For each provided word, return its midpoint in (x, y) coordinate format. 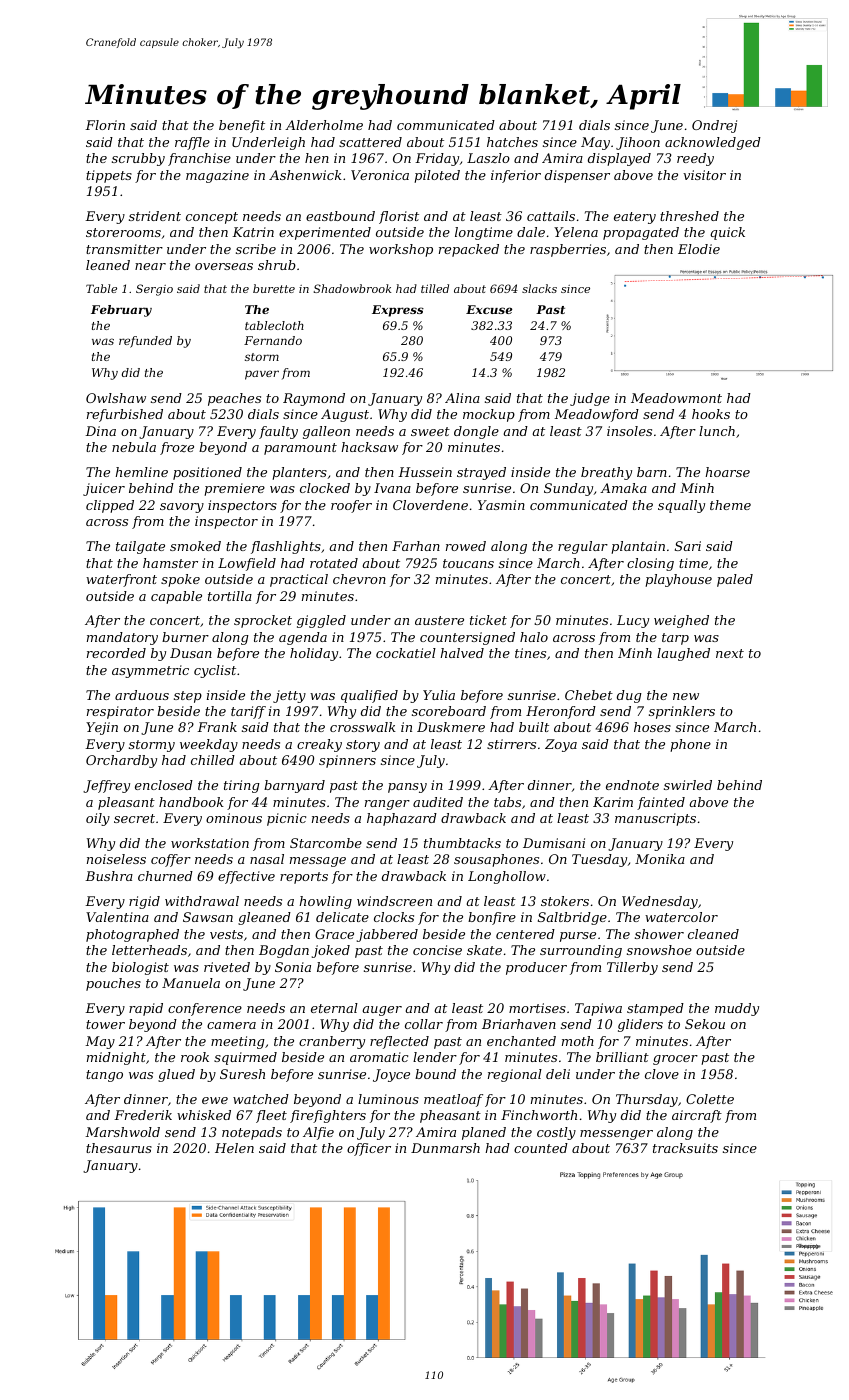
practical (299, 580)
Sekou (705, 1024)
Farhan (416, 546)
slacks (539, 288)
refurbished (125, 415)
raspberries (568, 250)
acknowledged (713, 143)
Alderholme (324, 125)
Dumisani (554, 843)
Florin (105, 125)
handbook (191, 802)
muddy (737, 1009)
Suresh (242, 1074)
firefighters (328, 1116)
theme (730, 505)
